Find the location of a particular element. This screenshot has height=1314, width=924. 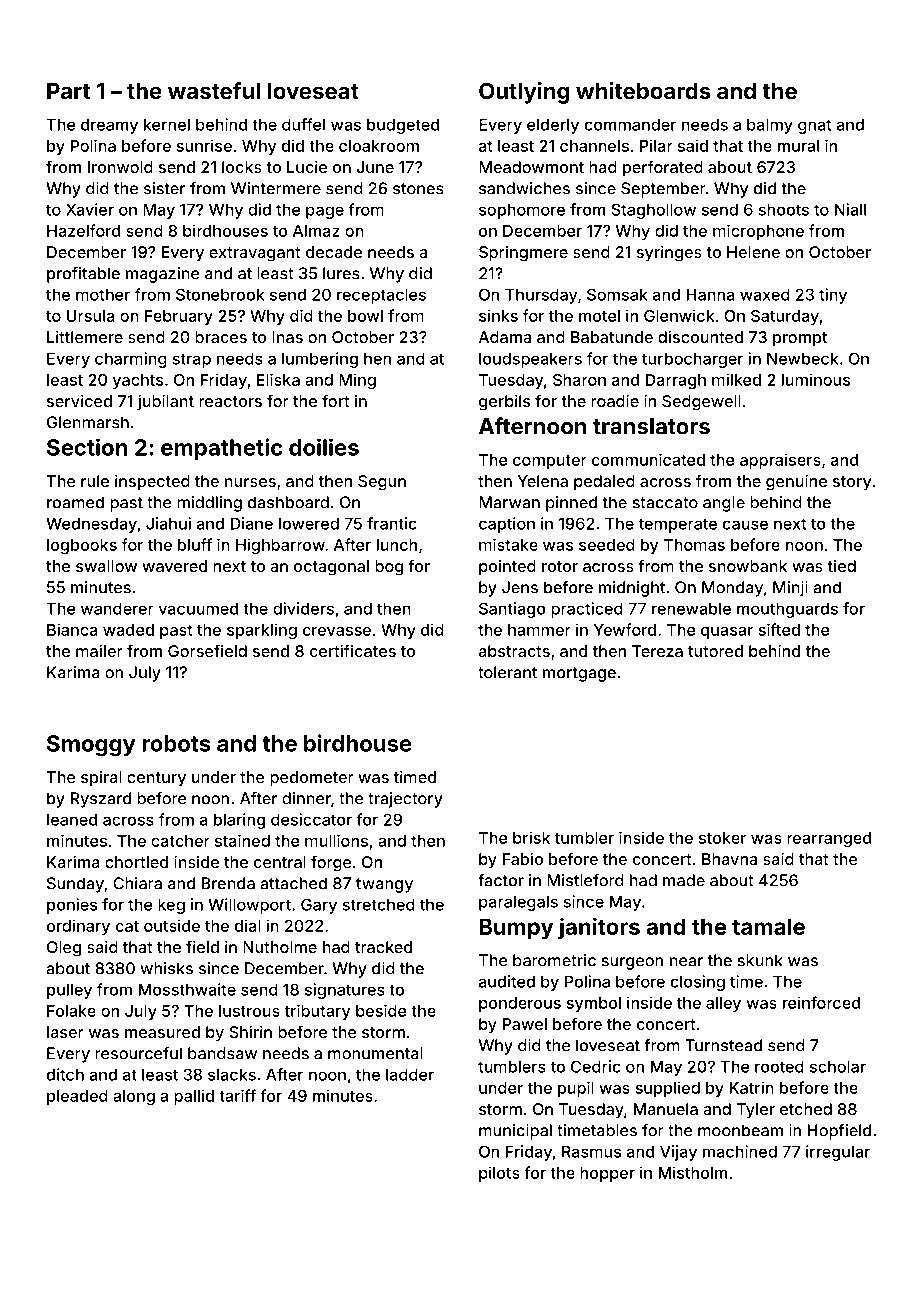

stones is located at coordinates (418, 189).
